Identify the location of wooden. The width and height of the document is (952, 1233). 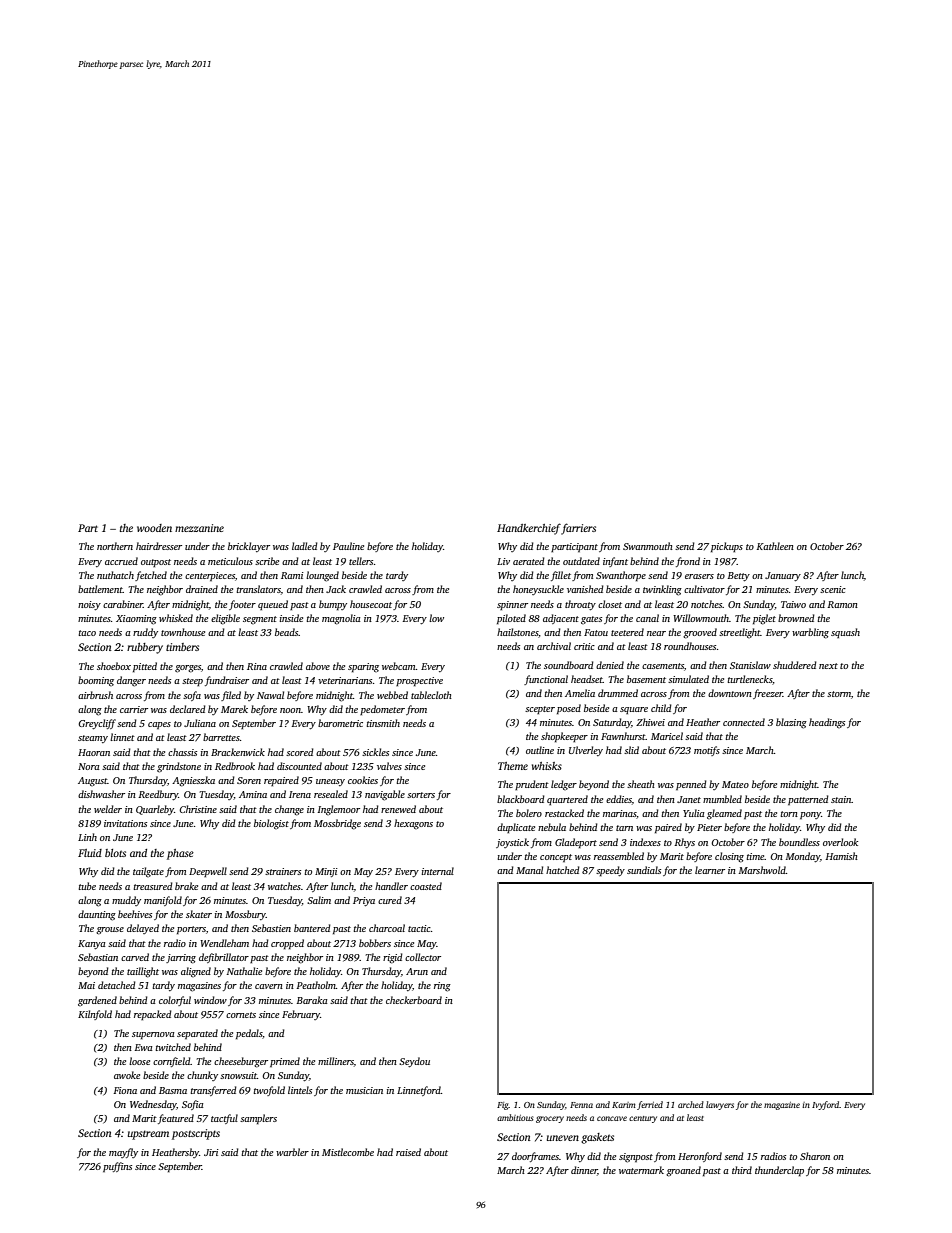
(154, 528).
